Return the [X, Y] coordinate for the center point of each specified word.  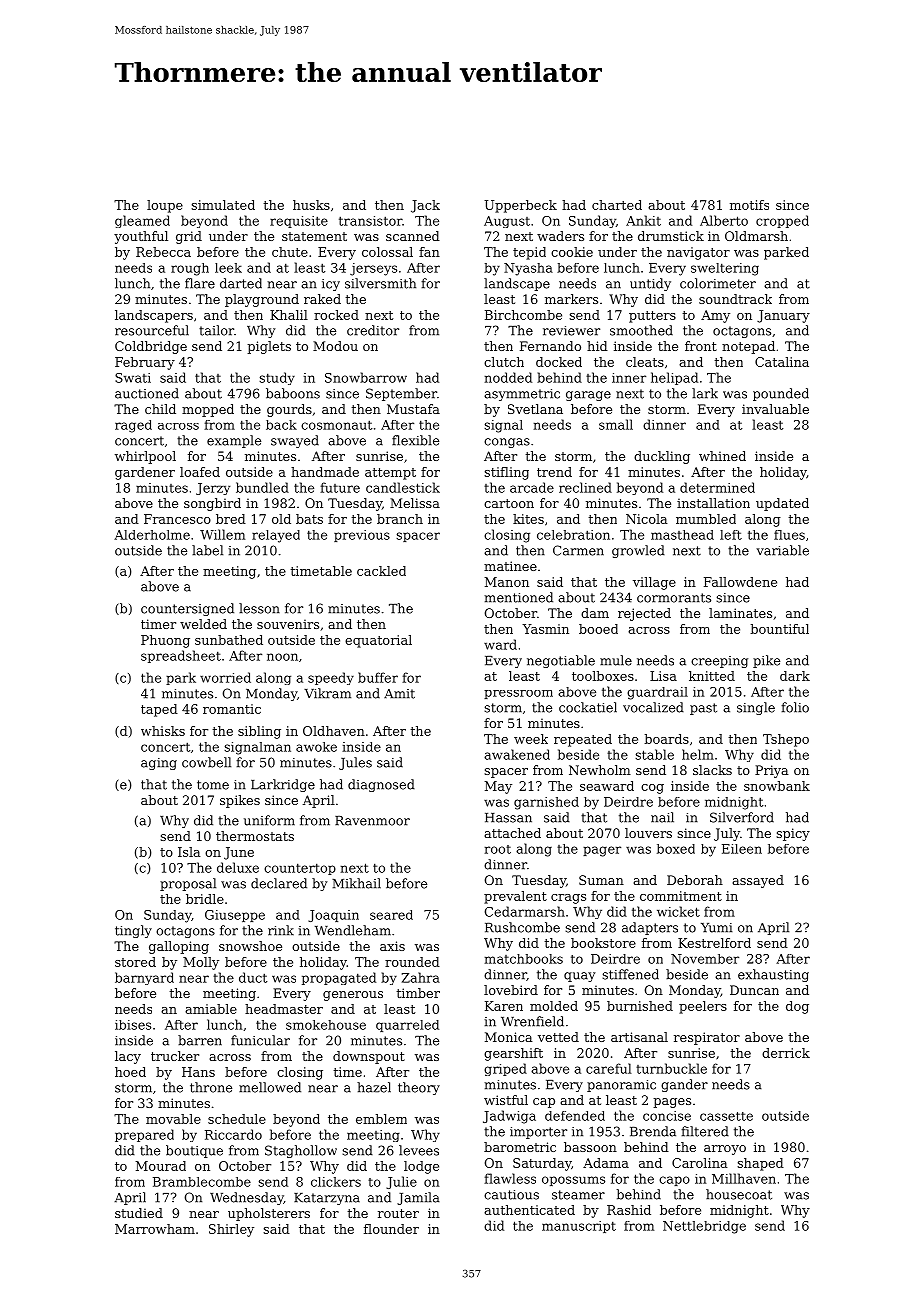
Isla [189, 852]
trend [554, 472]
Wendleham [353, 930]
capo [674, 1181]
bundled [262, 487]
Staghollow [301, 1151]
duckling [662, 457]
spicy [793, 834]
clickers [336, 1182]
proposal [188, 884]
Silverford [742, 817]
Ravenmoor [372, 821]
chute [290, 252]
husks [311, 205]
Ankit [643, 220]
